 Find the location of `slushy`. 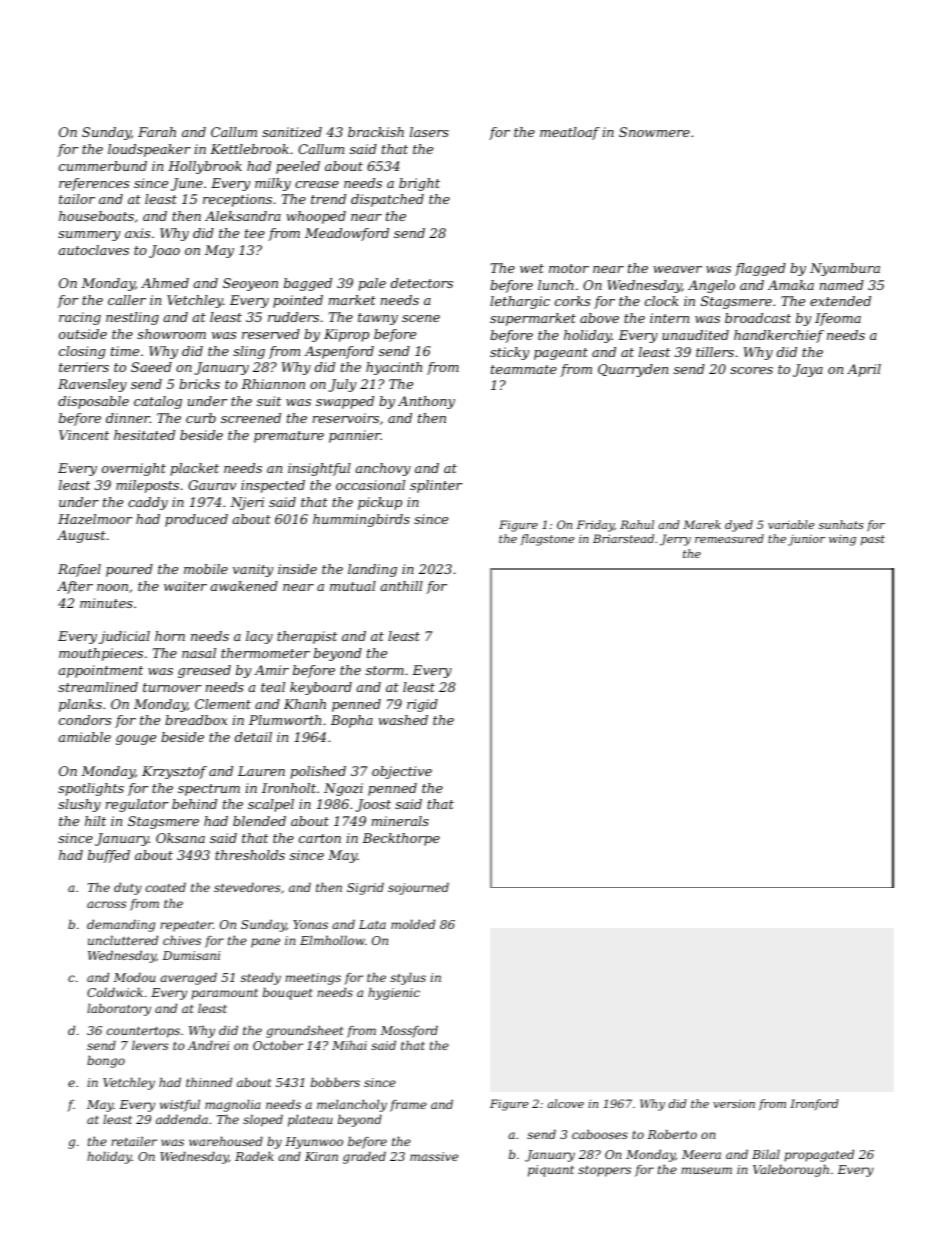

slushy is located at coordinates (79, 805).
